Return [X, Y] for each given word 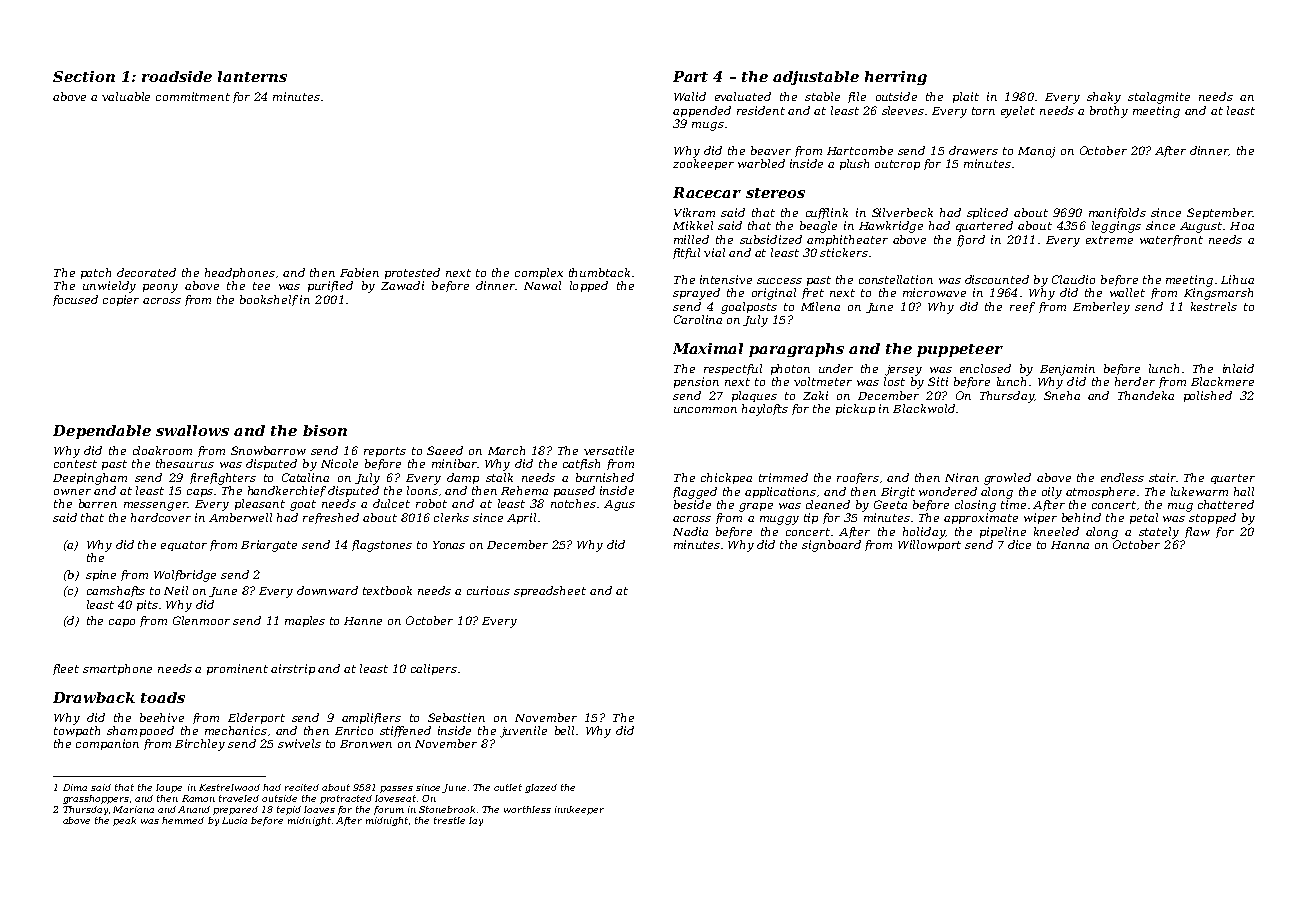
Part [690, 76]
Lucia [234, 820]
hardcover [161, 517]
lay [476, 821]
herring [896, 78]
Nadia [690, 531]
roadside [177, 76]
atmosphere [1100, 492]
